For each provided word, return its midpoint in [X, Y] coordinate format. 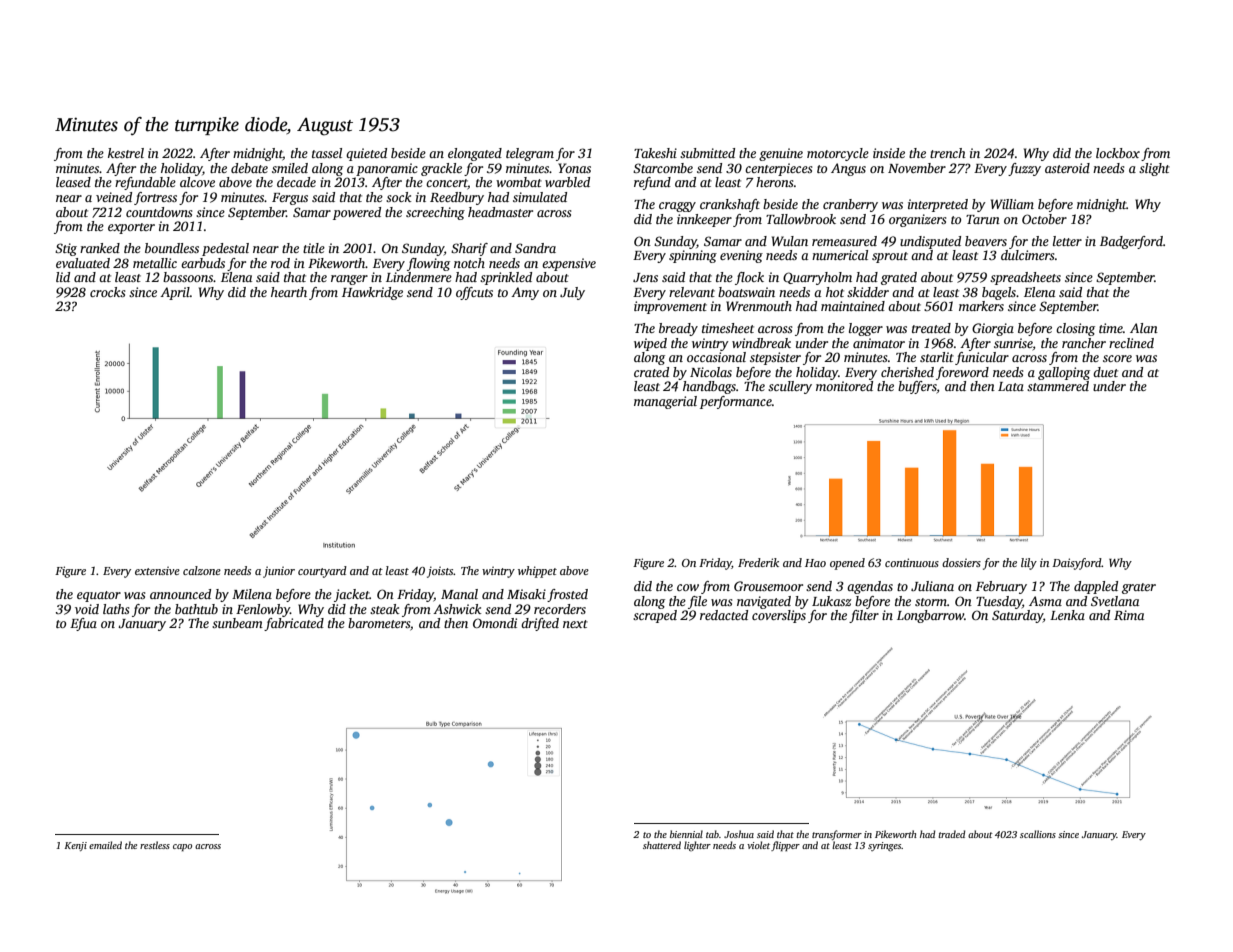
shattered [662, 845]
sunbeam [237, 623]
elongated [475, 154]
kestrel [126, 153]
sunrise [1013, 343]
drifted [540, 624]
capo [182, 847]
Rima [1129, 615]
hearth [289, 292]
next [575, 624]
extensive [157, 571]
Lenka [1067, 615]
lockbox [1118, 153]
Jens [645, 277]
